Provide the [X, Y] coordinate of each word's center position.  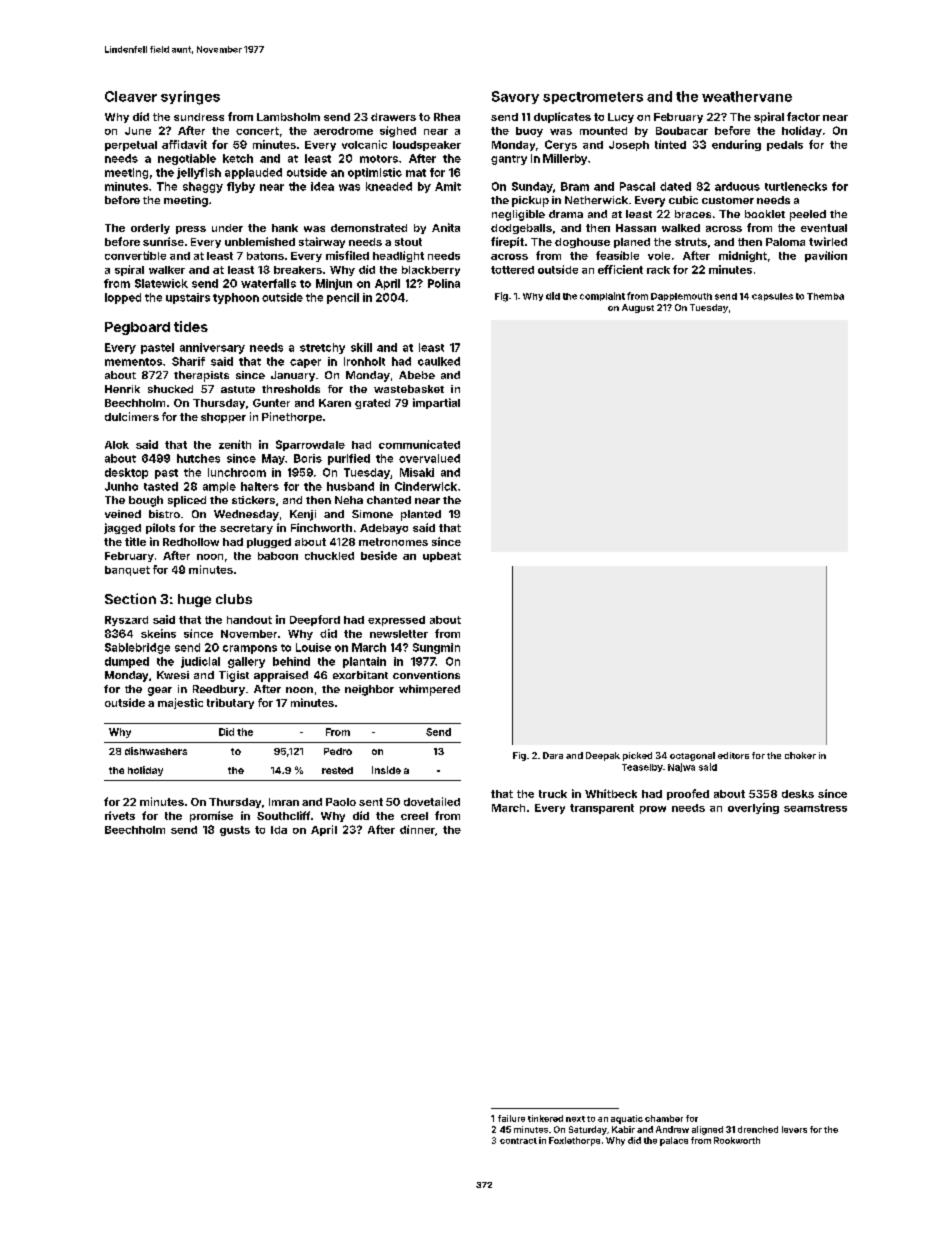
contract [518, 1141]
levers [794, 1129]
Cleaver [131, 96]
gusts [235, 831]
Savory [515, 97]
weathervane [747, 96]
